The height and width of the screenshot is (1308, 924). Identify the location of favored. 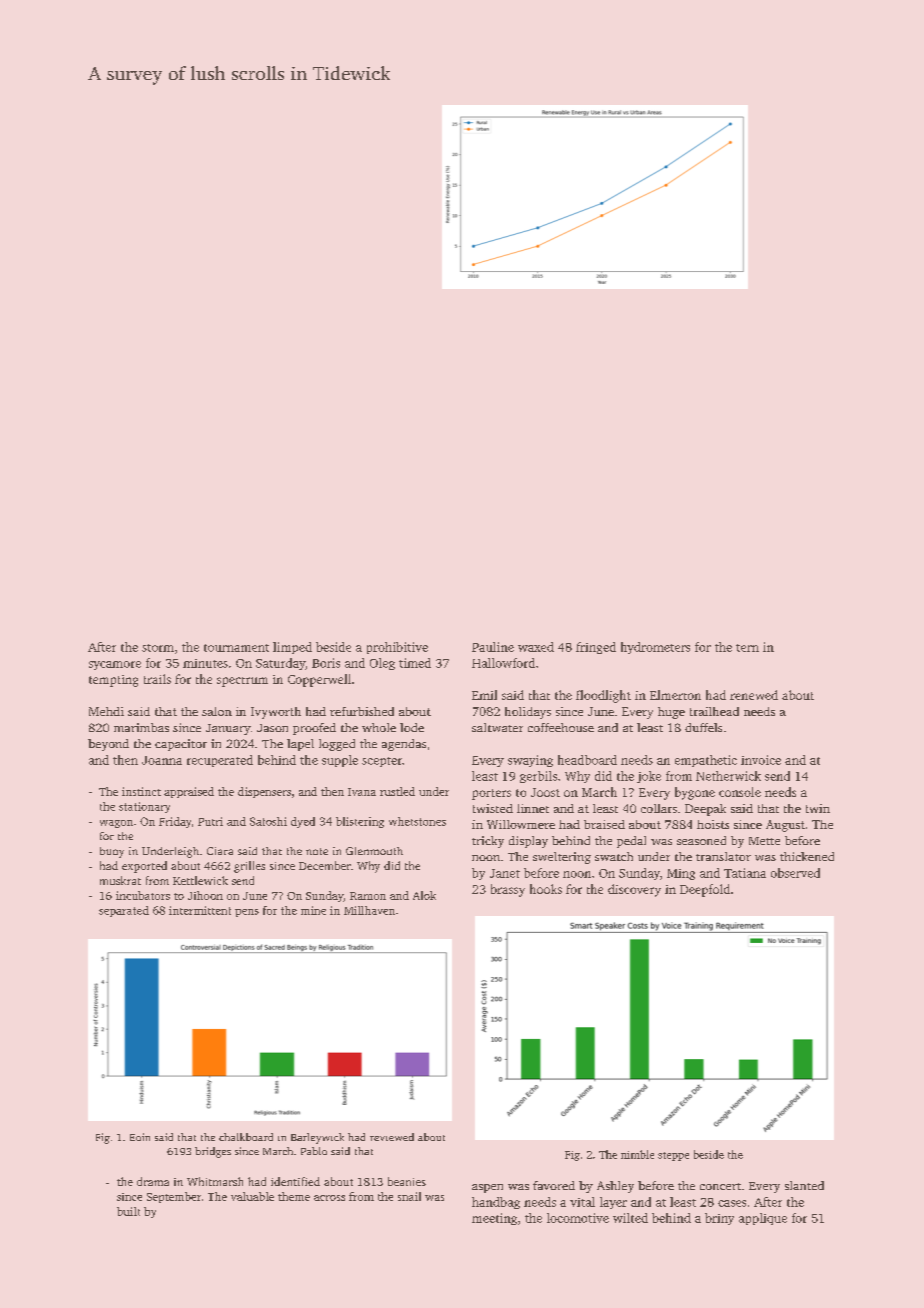
(554, 1185).
